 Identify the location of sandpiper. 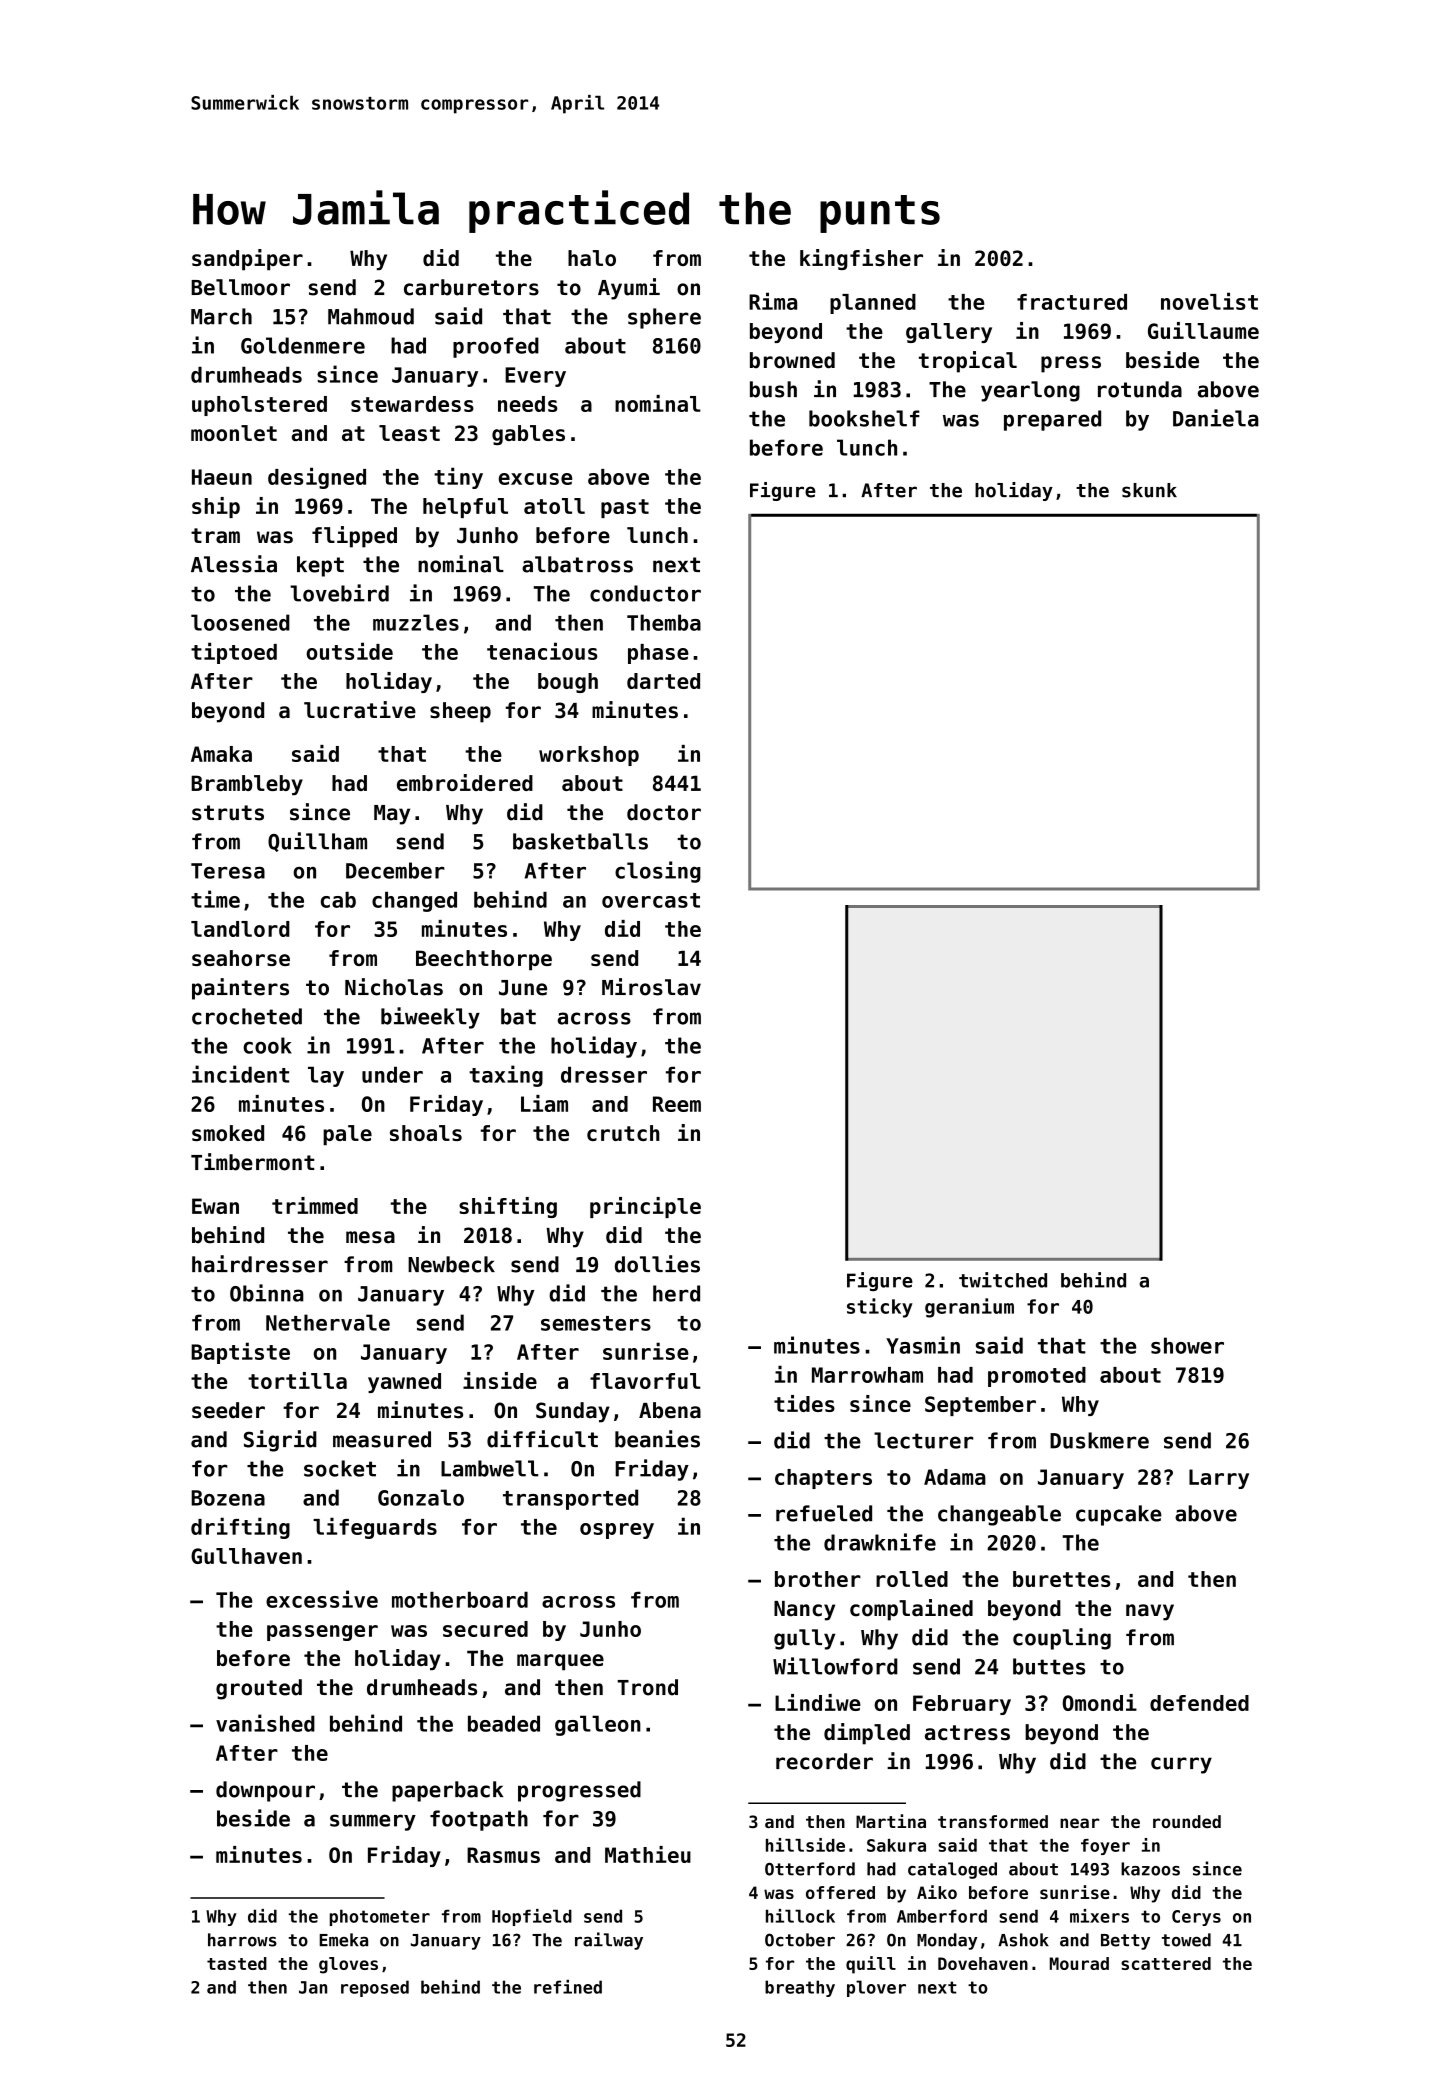
(247, 260).
